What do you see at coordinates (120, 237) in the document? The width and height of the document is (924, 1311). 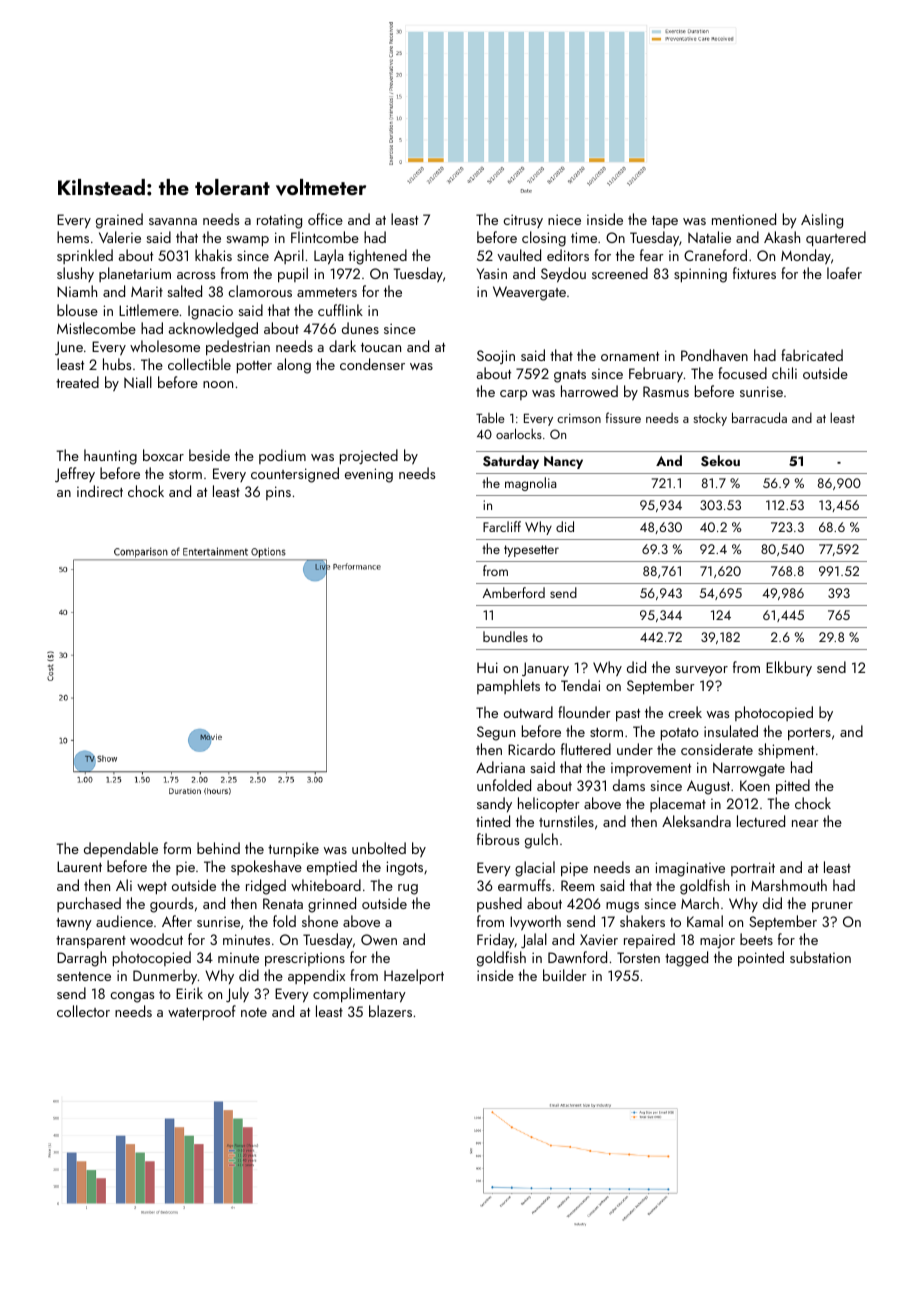 I see `Valerie` at bounding box center [120, 237].
